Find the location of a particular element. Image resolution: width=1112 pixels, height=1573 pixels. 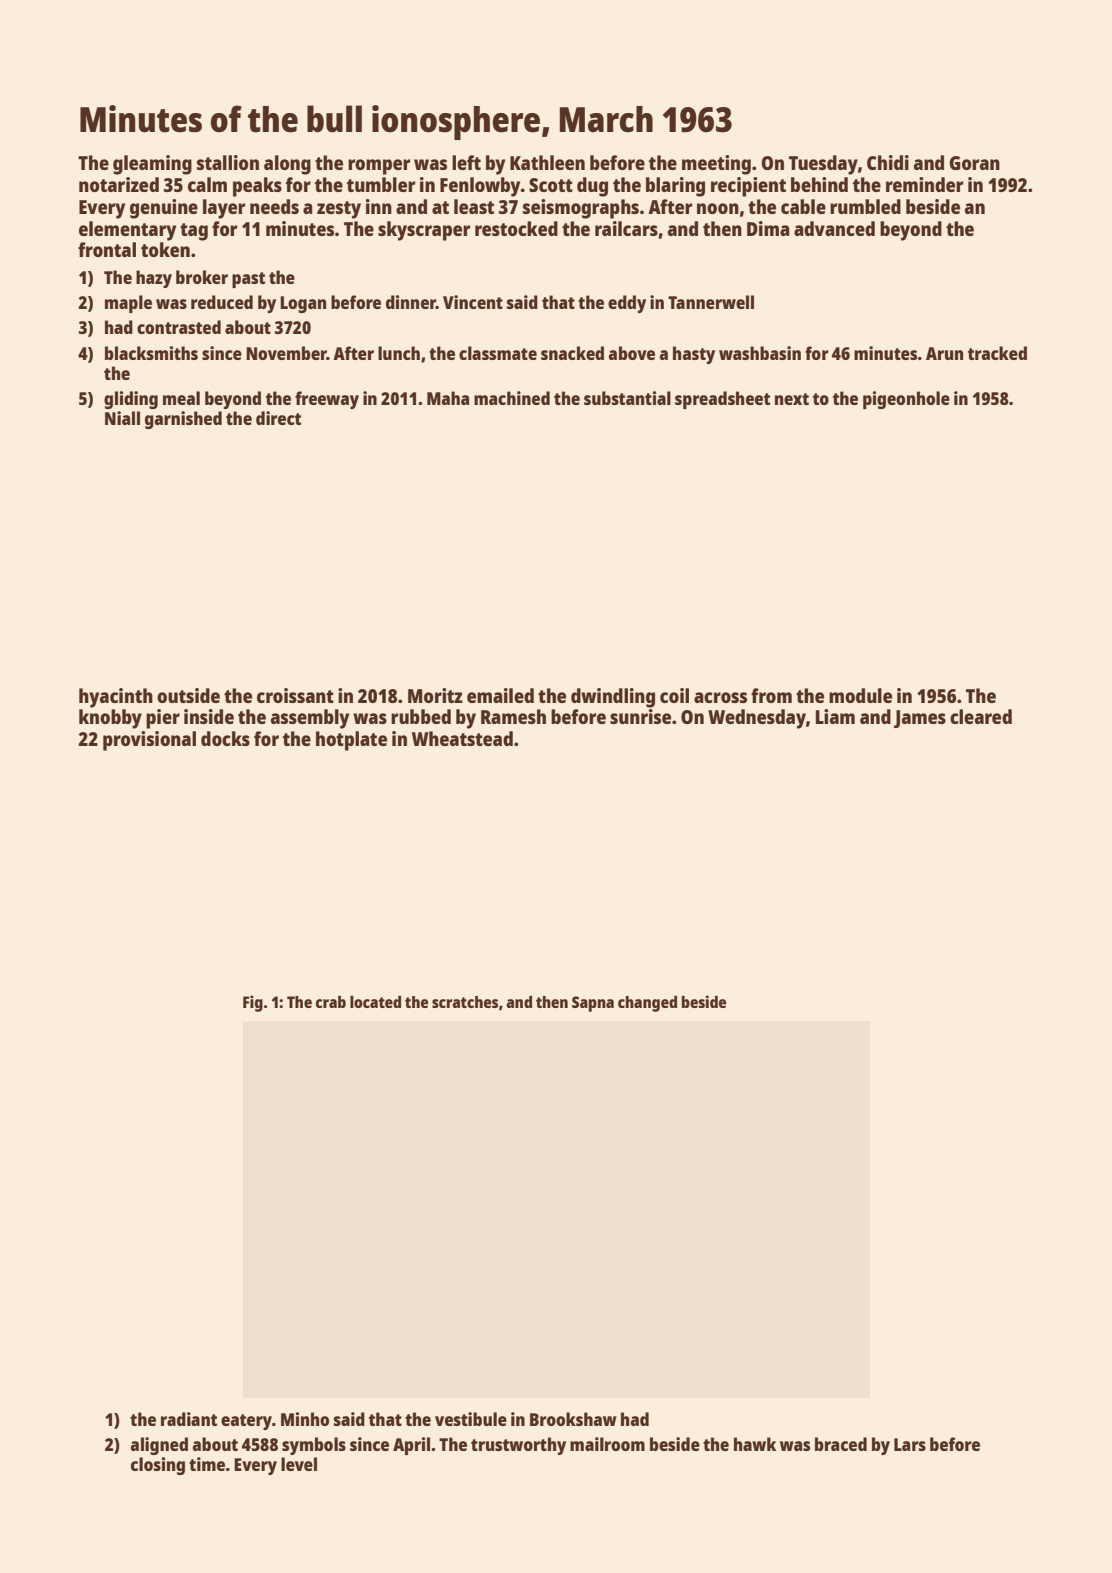

closing is located at coordinates (158, 1466).
